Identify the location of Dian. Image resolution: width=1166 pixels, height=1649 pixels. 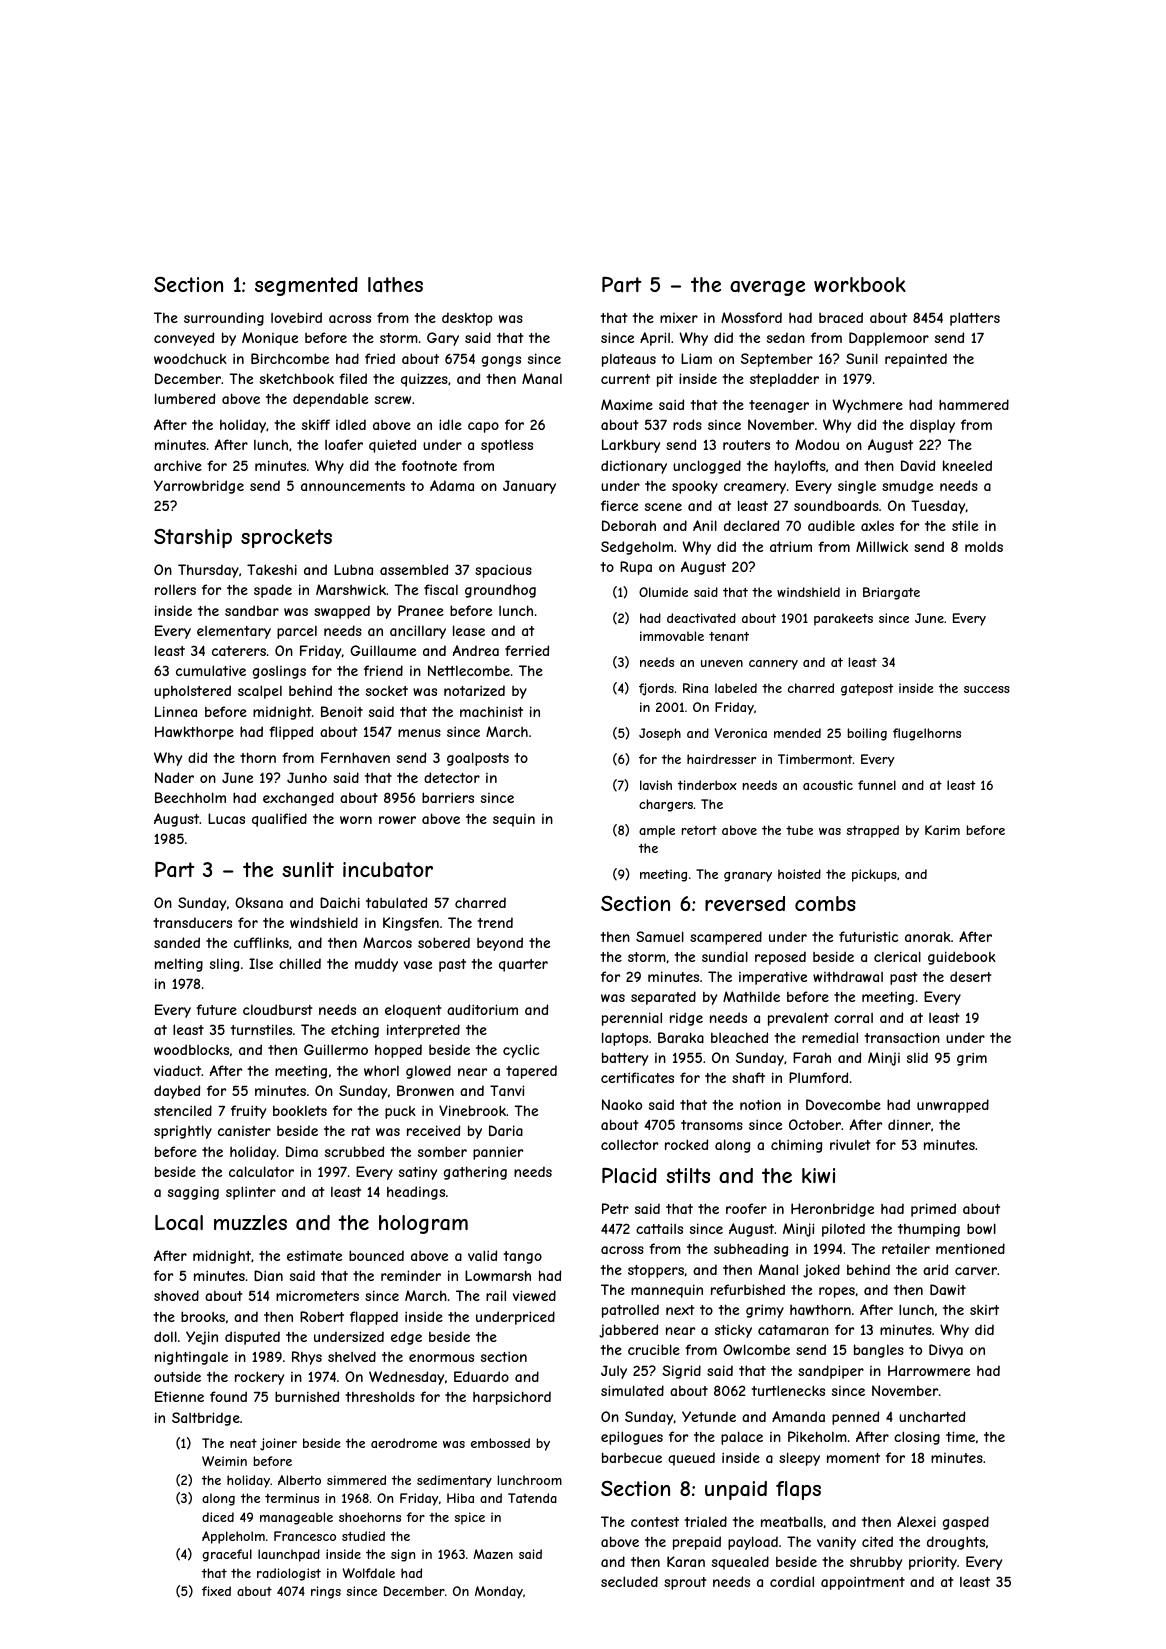
(268, 1275).
